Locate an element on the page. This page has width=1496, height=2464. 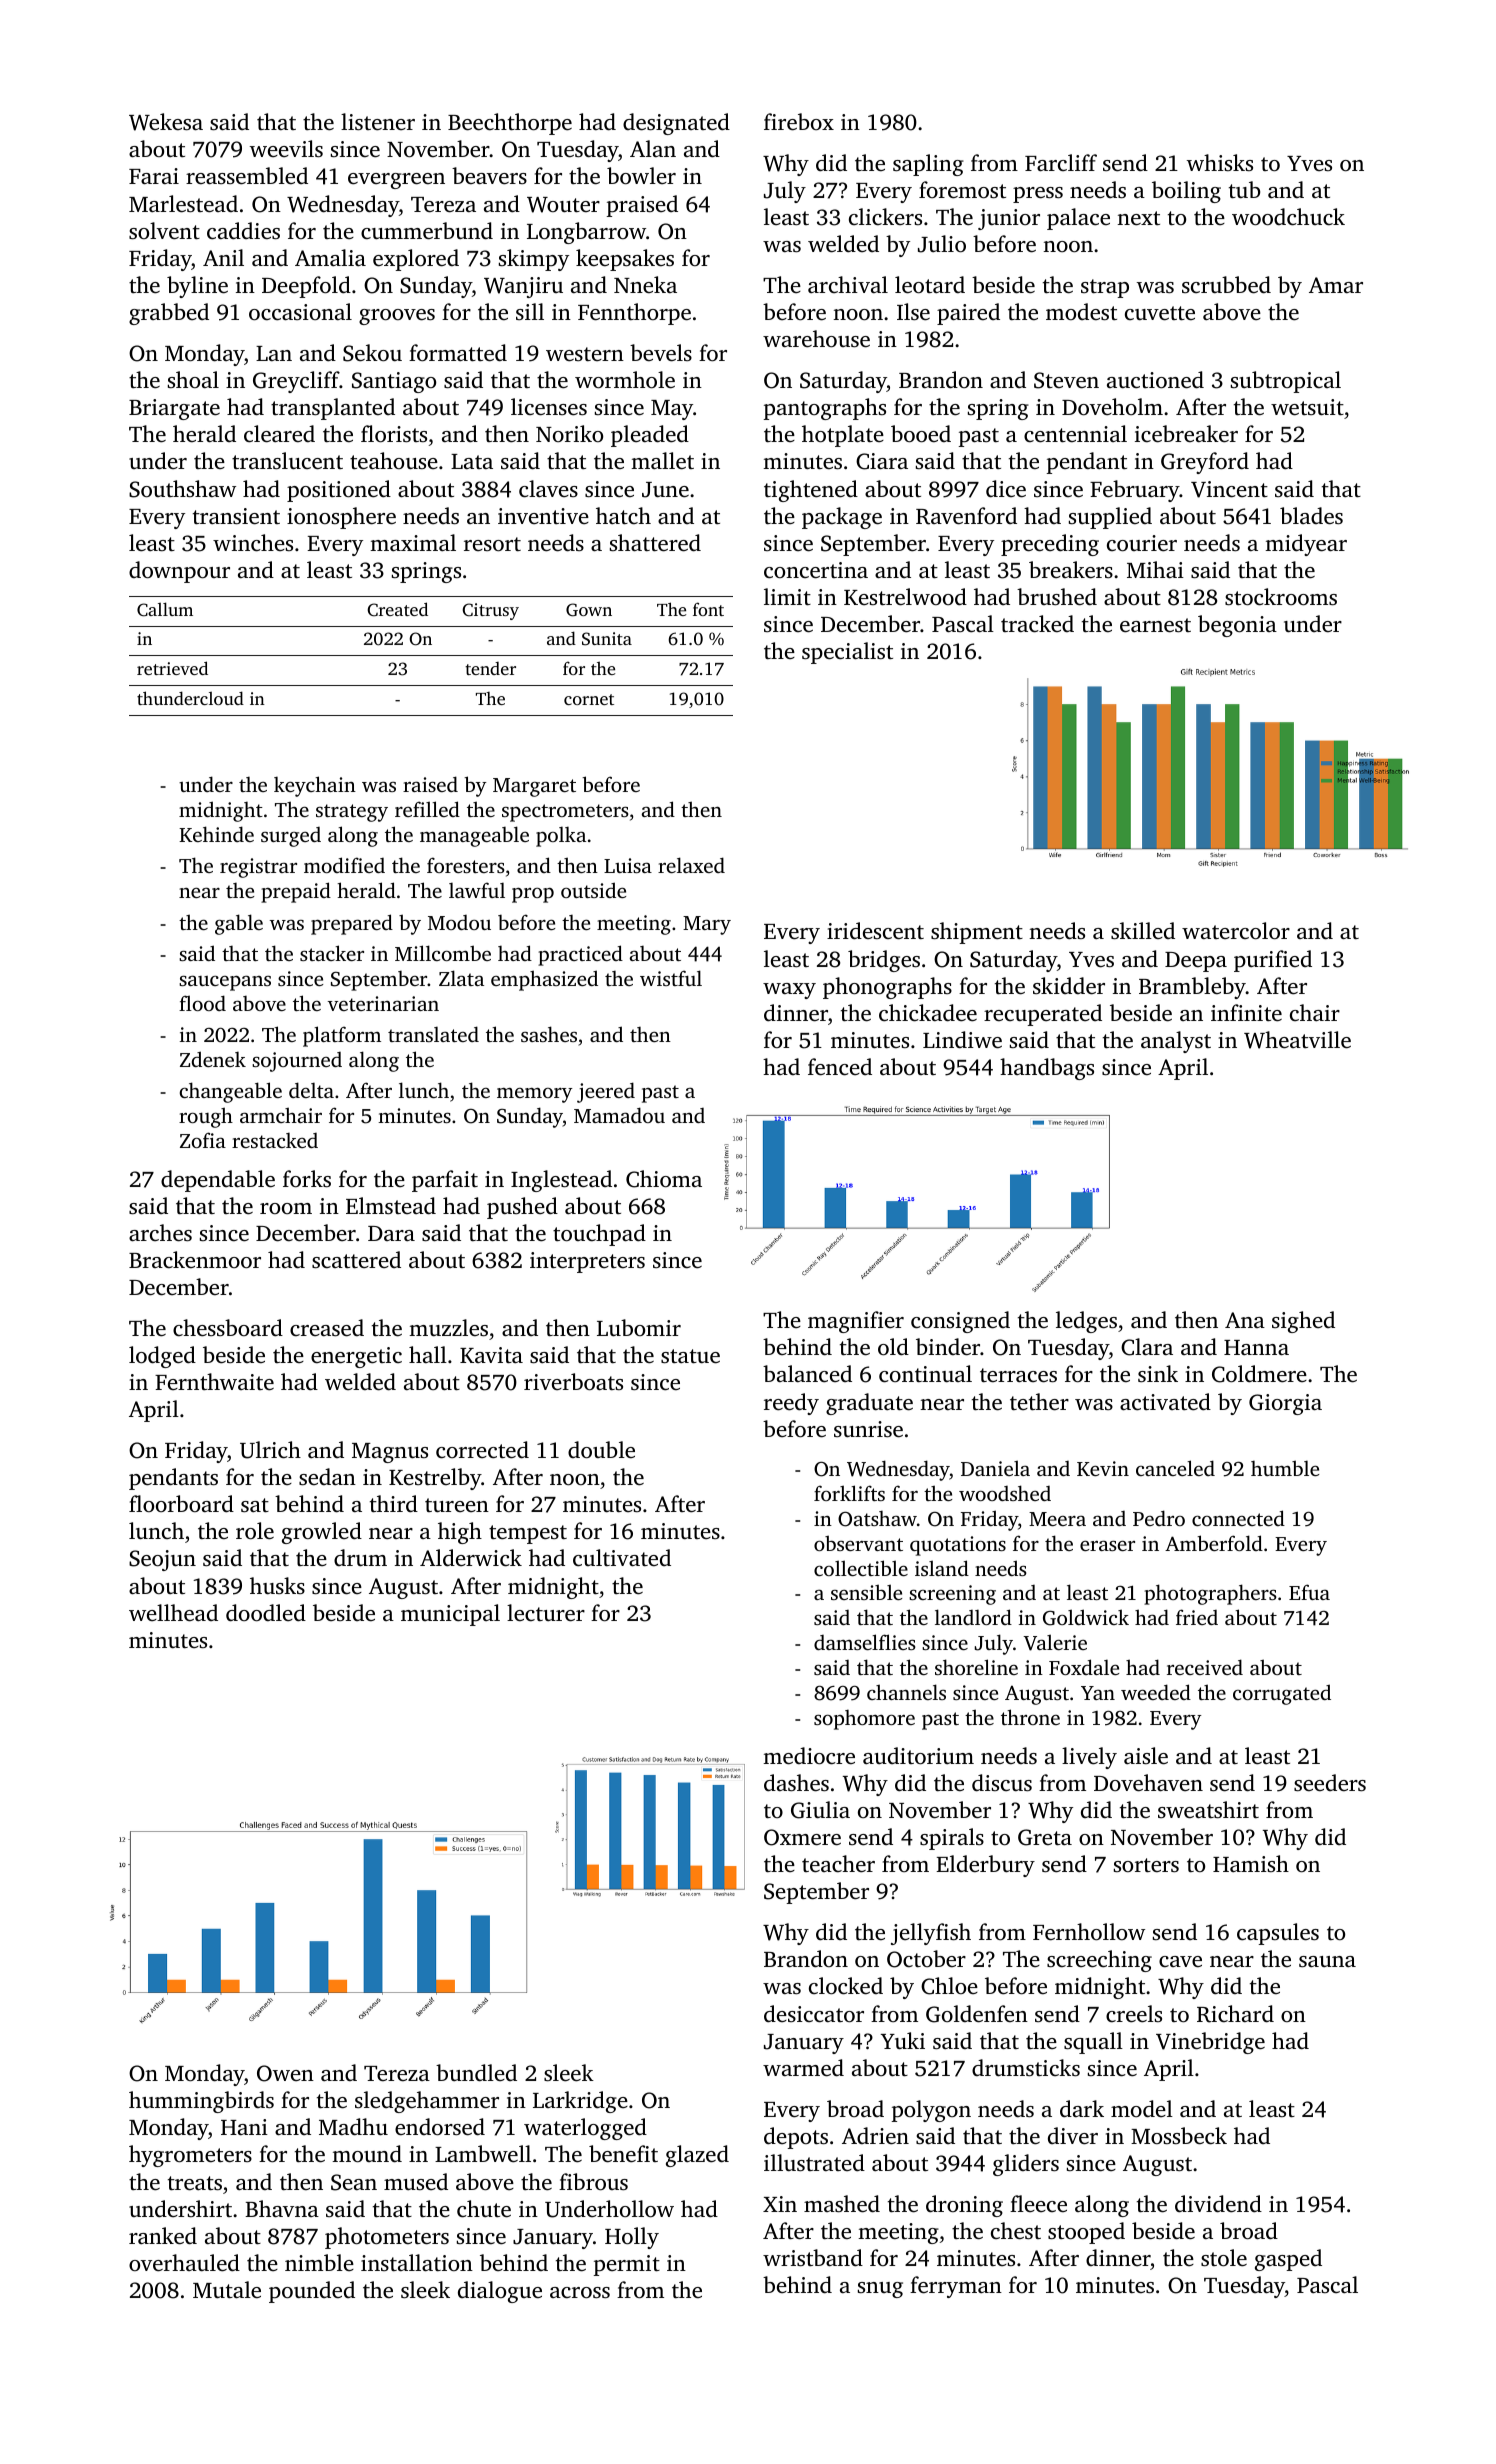
whisks is located at coordinates (1220, 162).
